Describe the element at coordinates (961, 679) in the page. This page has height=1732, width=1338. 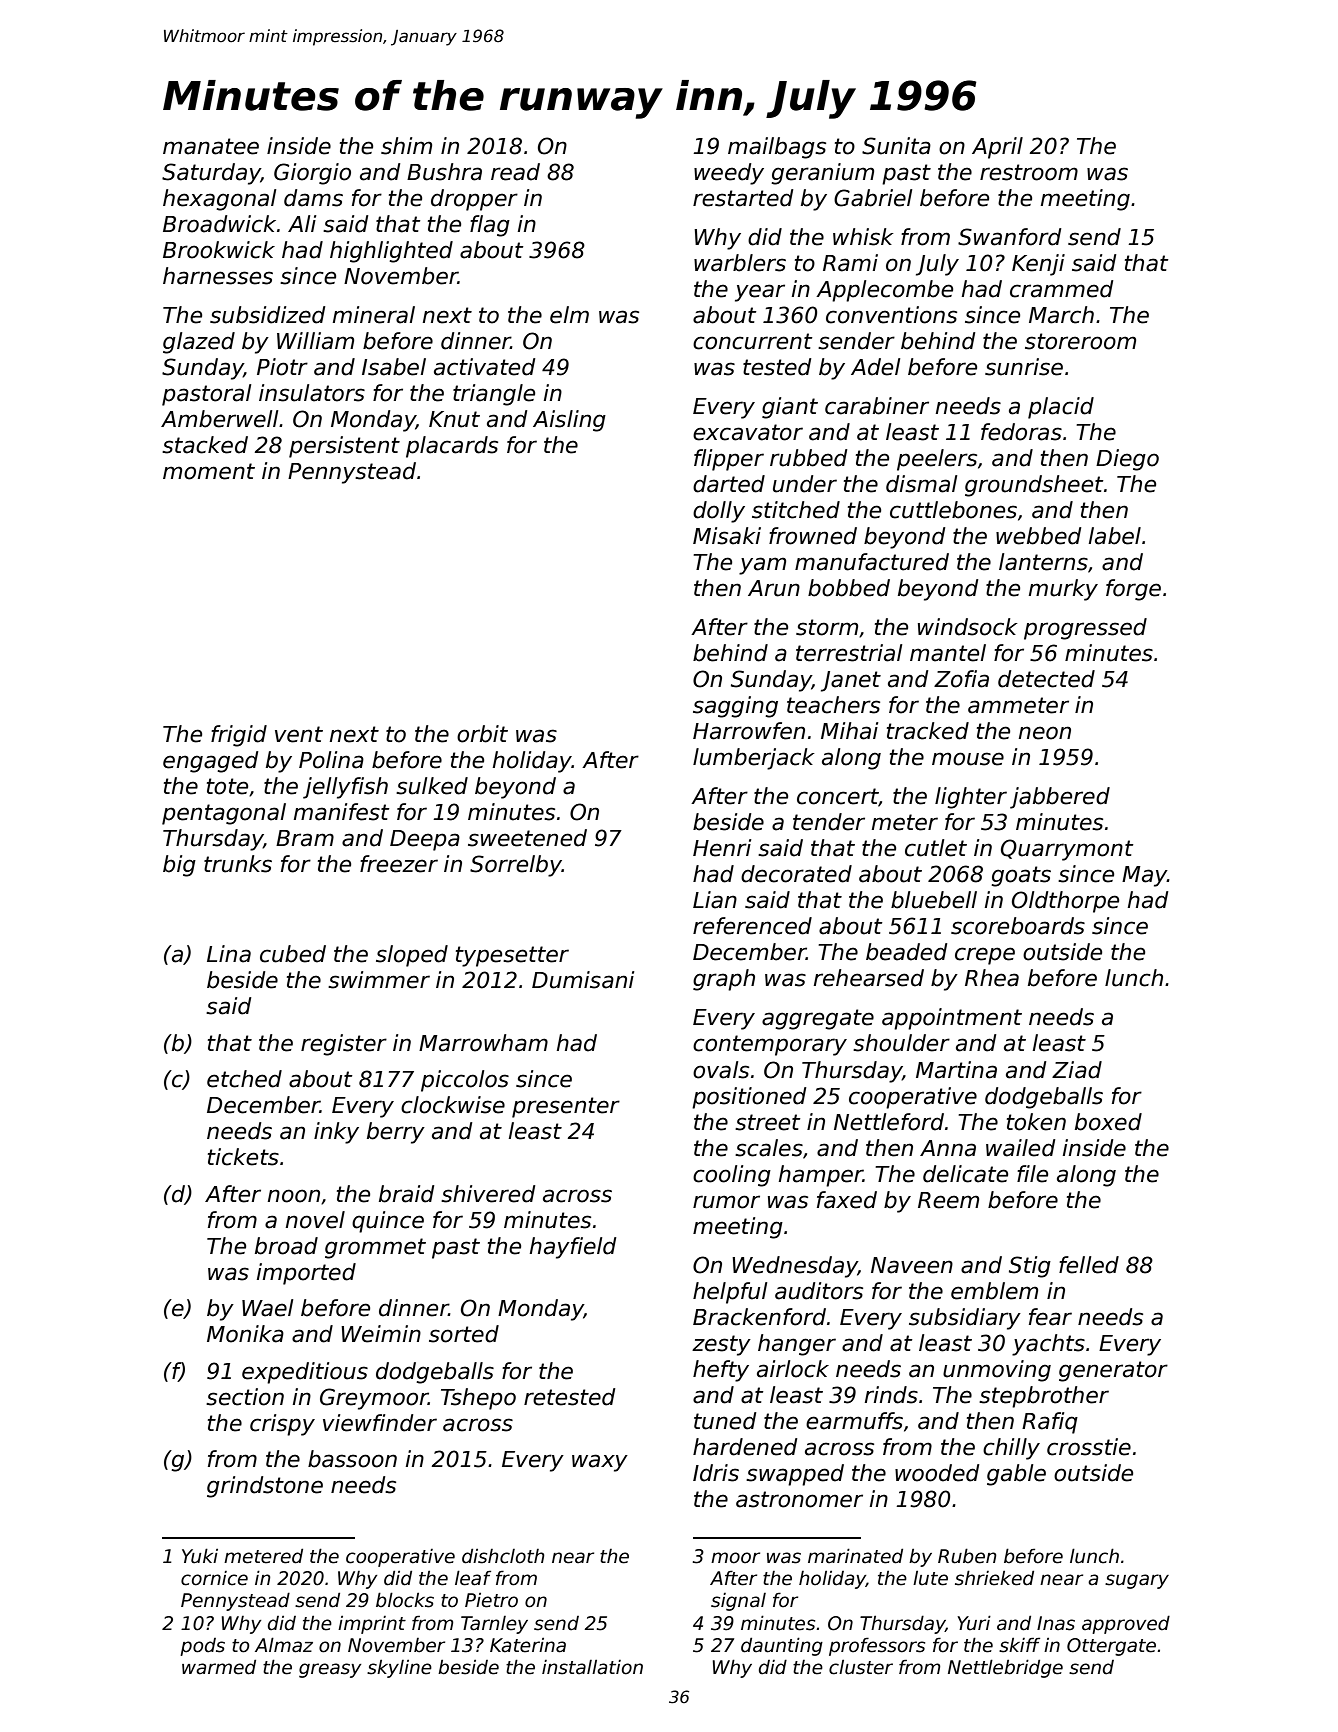
I see `Zofia` at that location.
